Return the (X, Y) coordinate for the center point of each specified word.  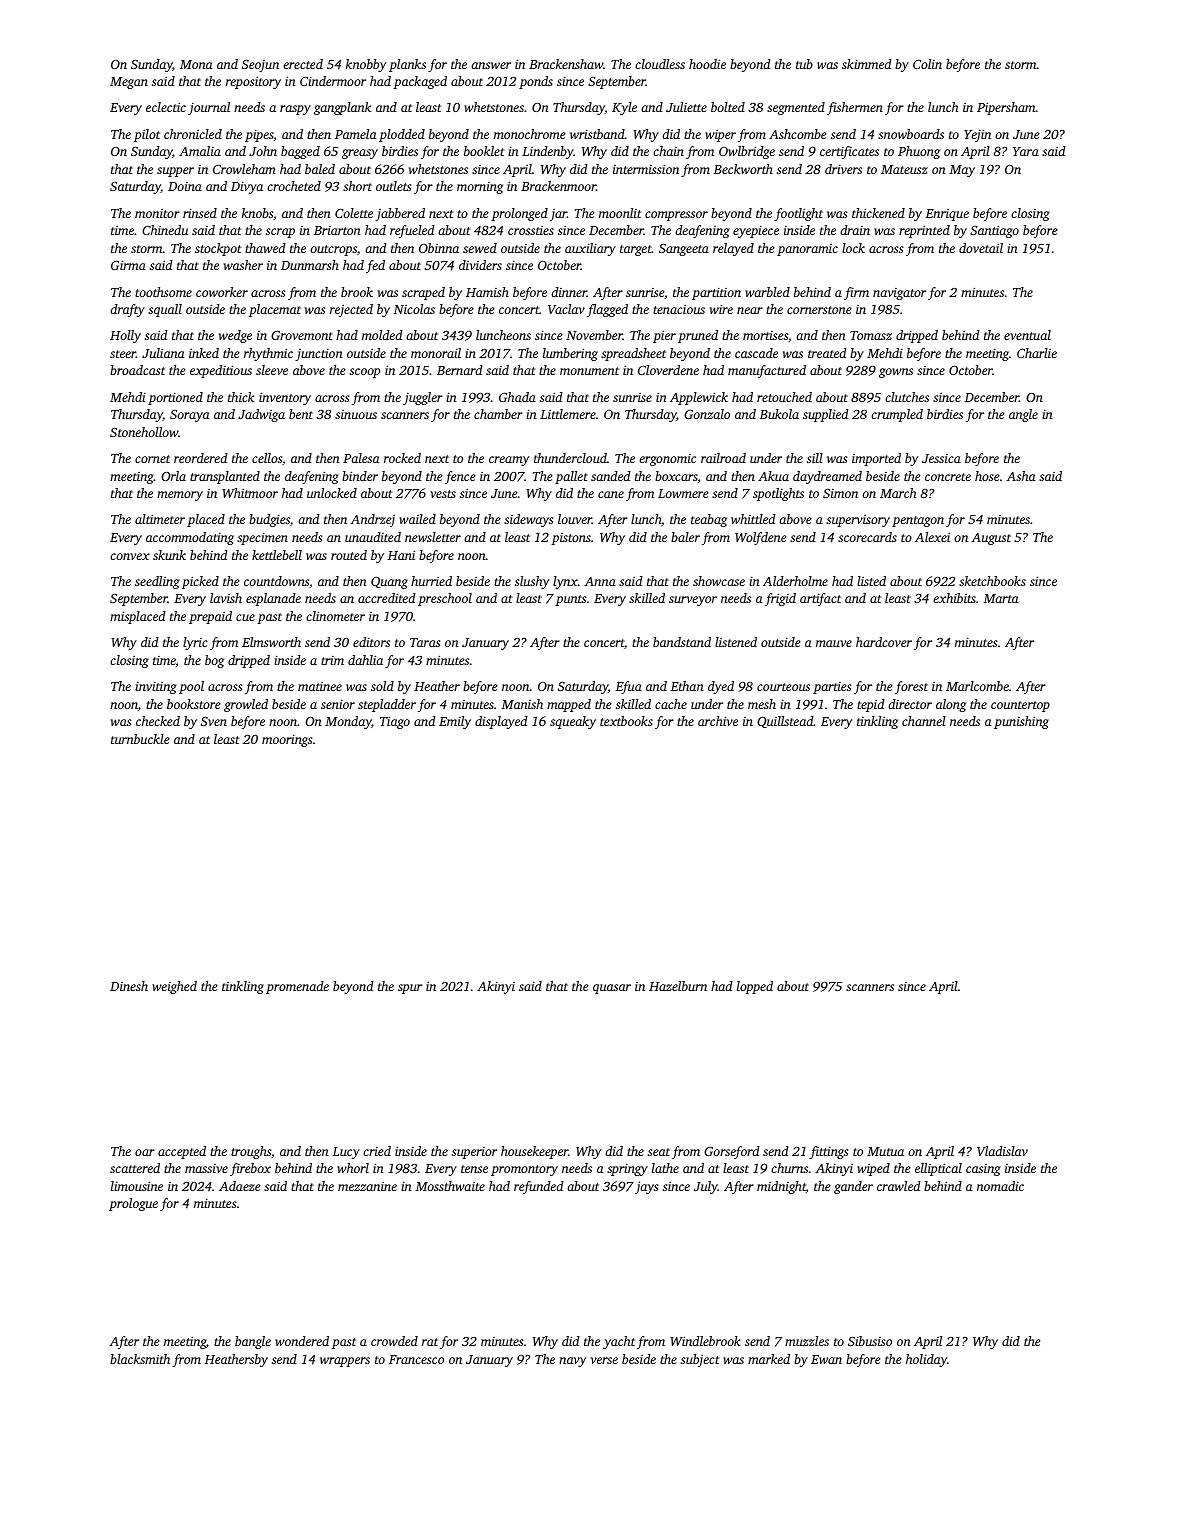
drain (855, 230)
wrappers (345, 1362)
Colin (927, 64)
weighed (174, 987)
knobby (366, 65)
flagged (607, 310)
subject (700, 1360)
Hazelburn (678, 986)
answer (491, 65)
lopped (755, 987)
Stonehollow (144, 432)
